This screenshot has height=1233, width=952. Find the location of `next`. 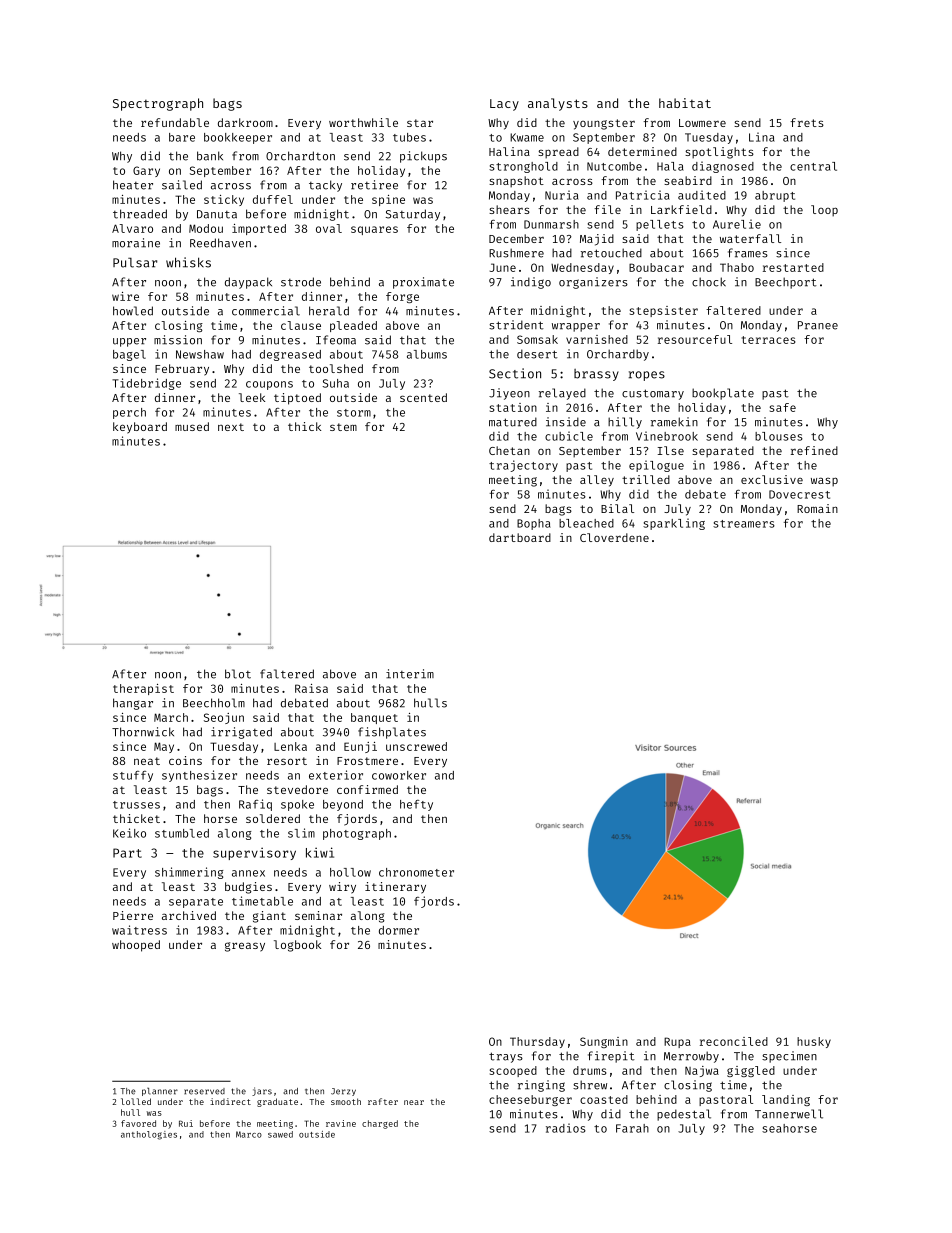

next is located at coordinates (231, 427).
